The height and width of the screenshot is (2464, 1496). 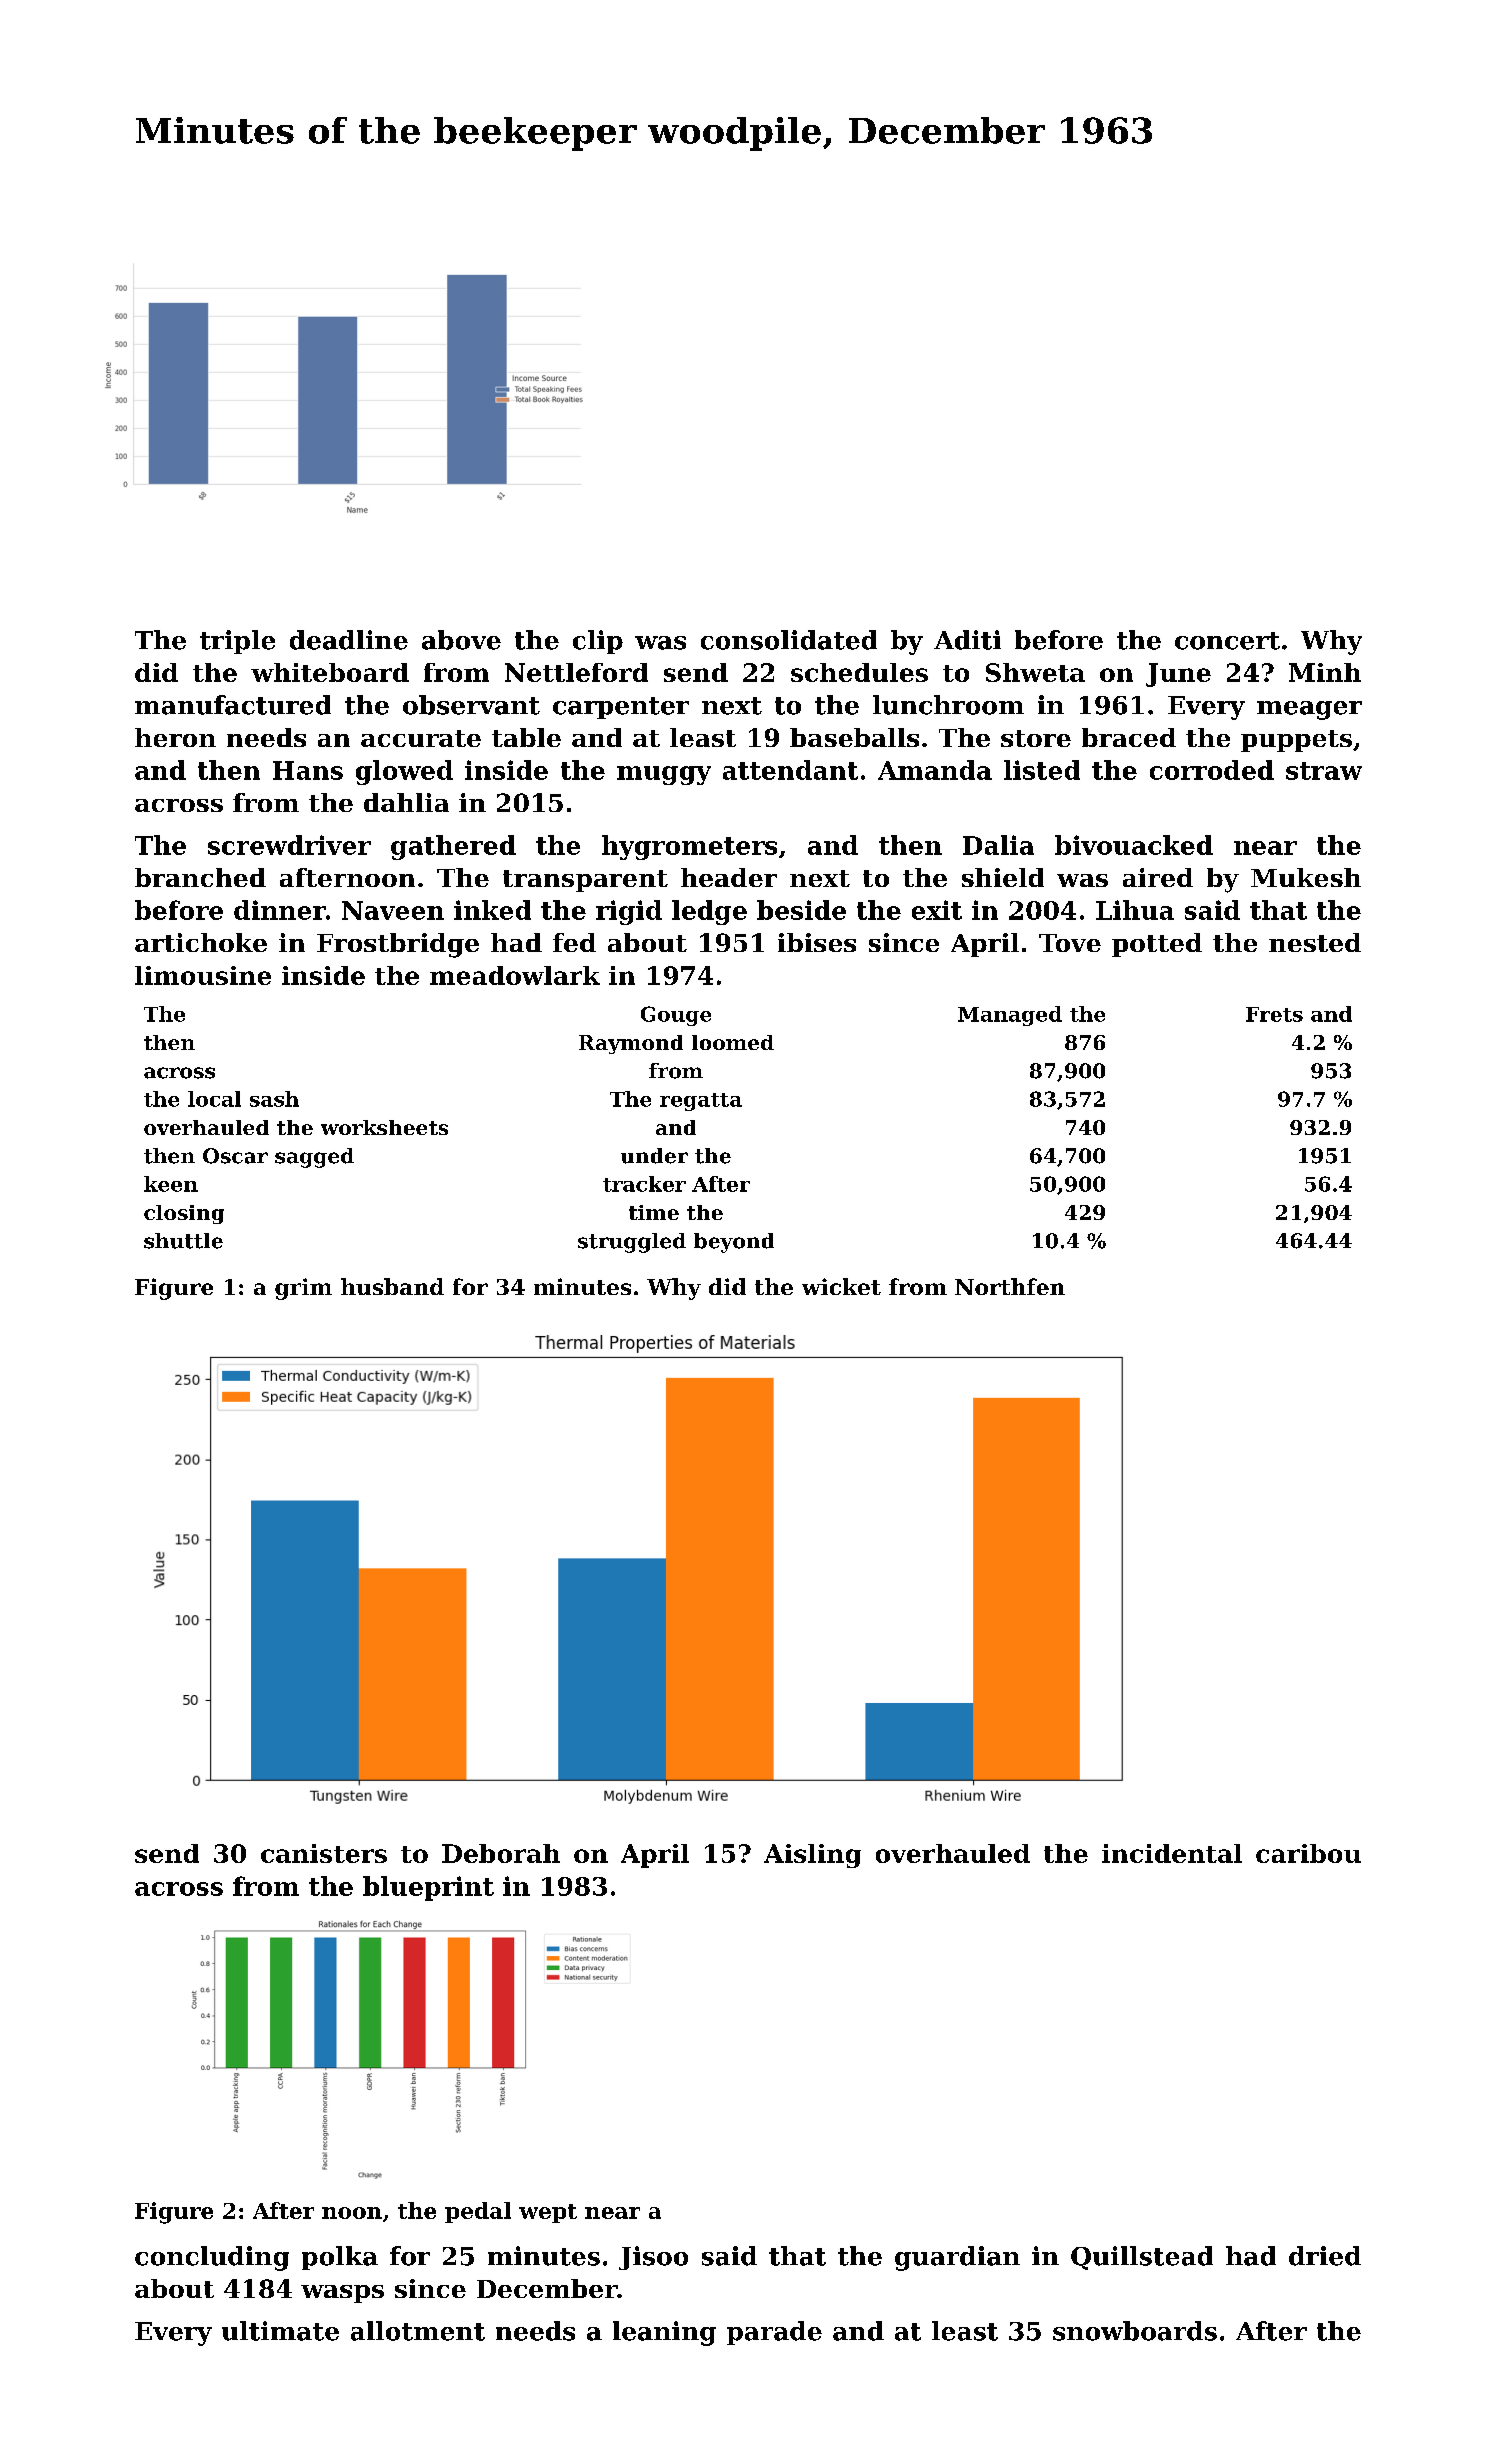 I want to click on husband, so click(x=392, y=1286).
